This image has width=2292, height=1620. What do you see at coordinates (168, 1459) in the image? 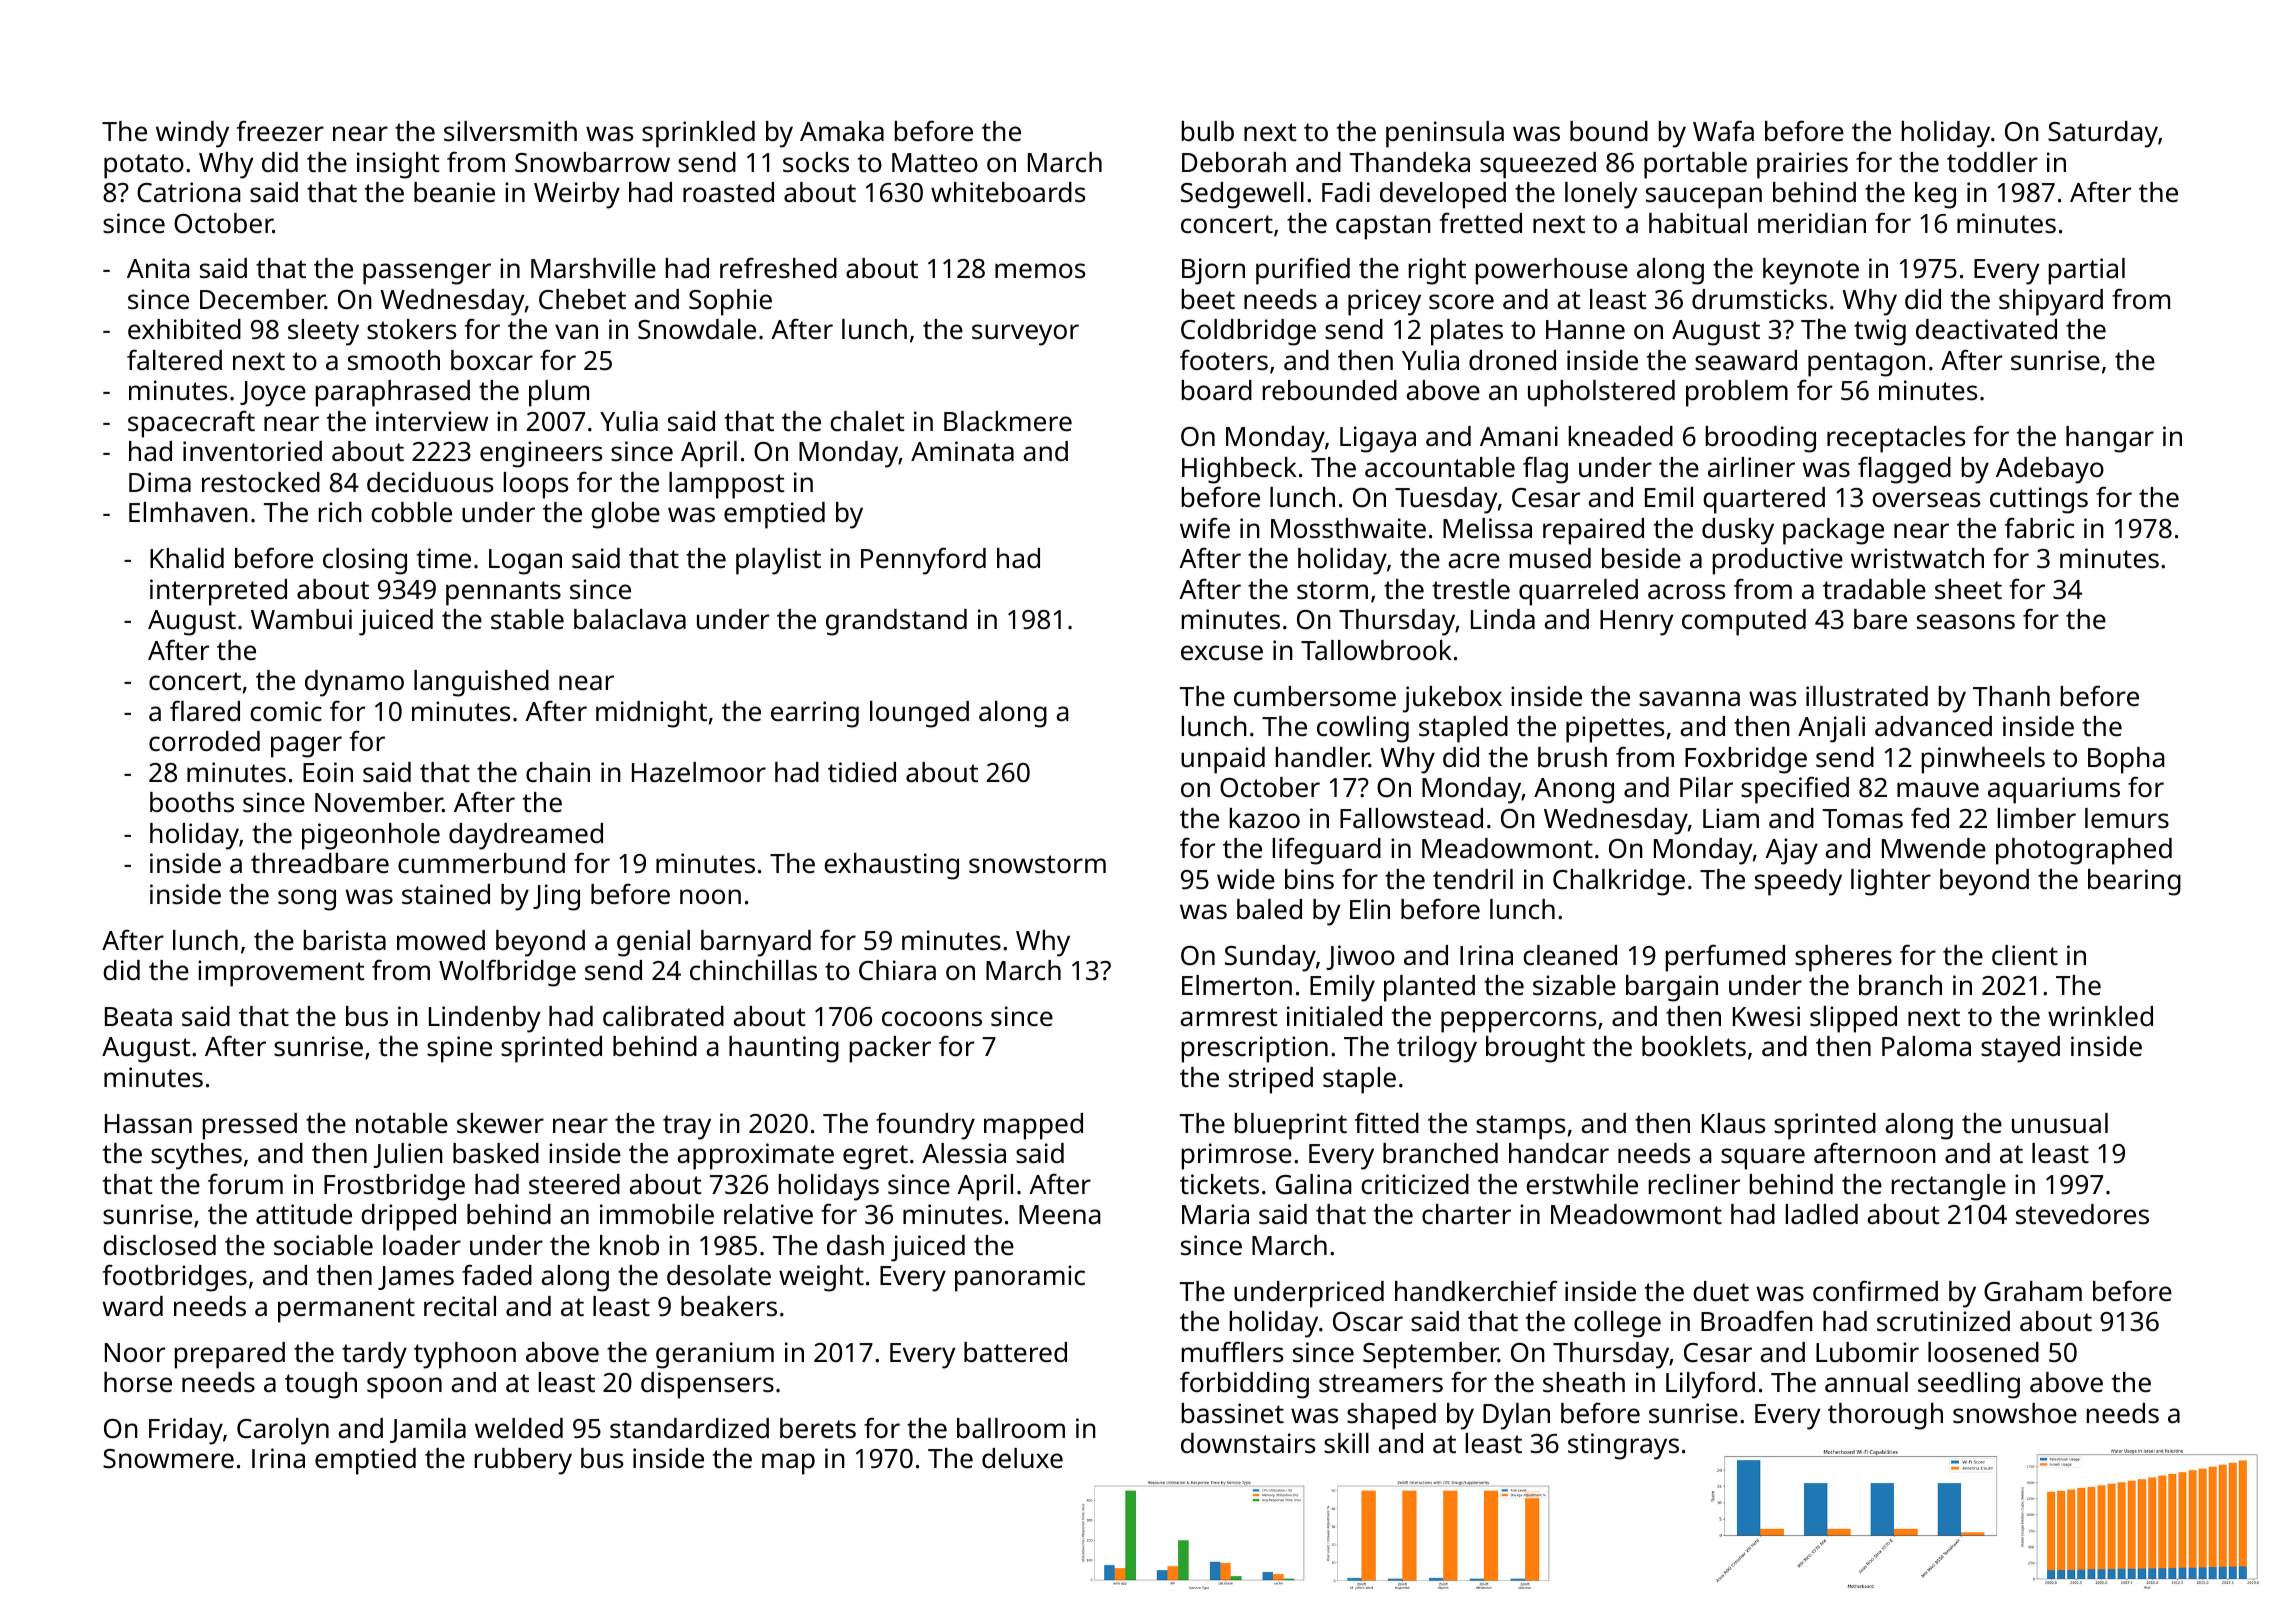
I see `Snowmere` at bounding box center [168, 1459].
